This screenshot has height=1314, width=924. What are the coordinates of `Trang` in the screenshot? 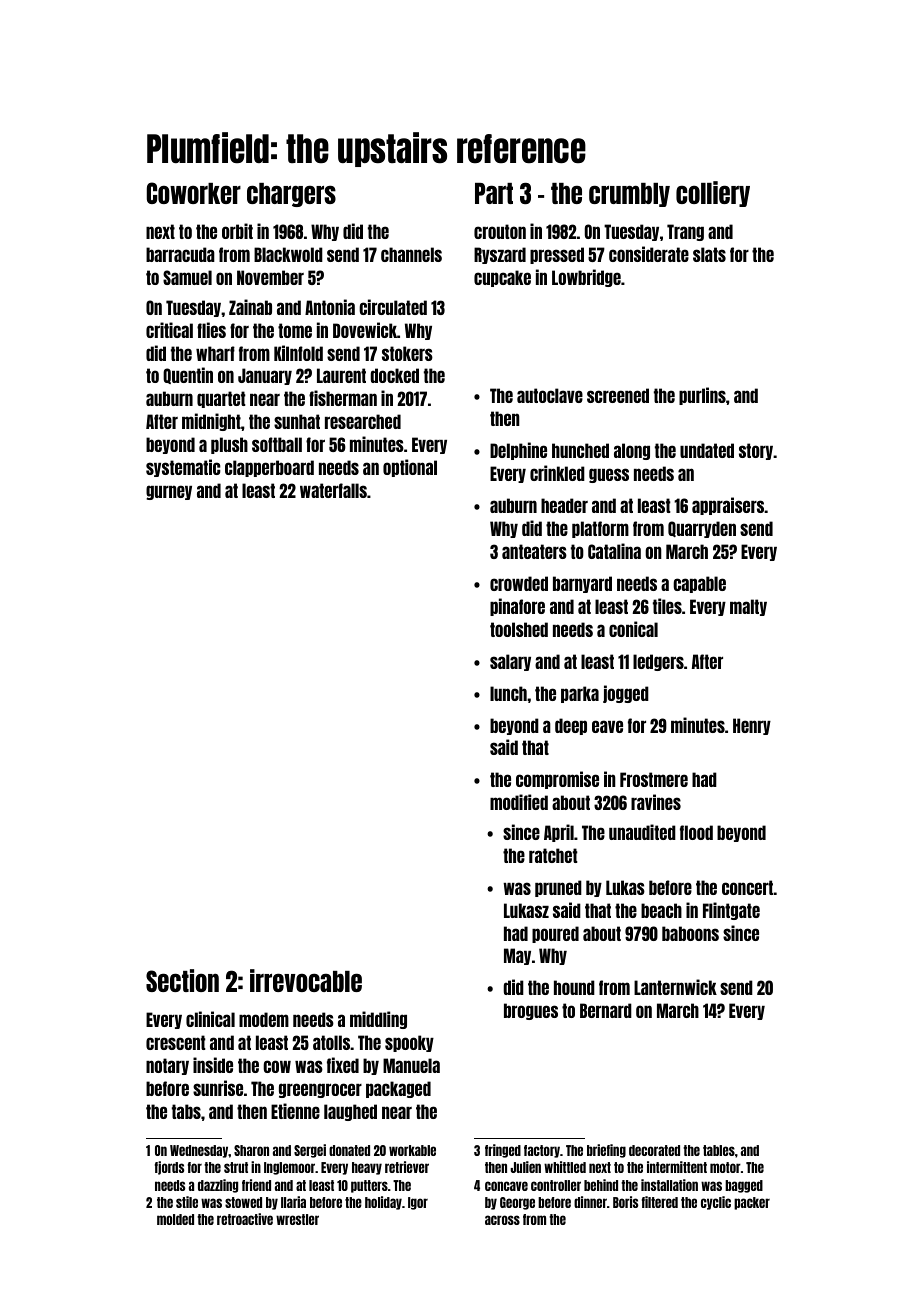 It's located at (685, 232).
